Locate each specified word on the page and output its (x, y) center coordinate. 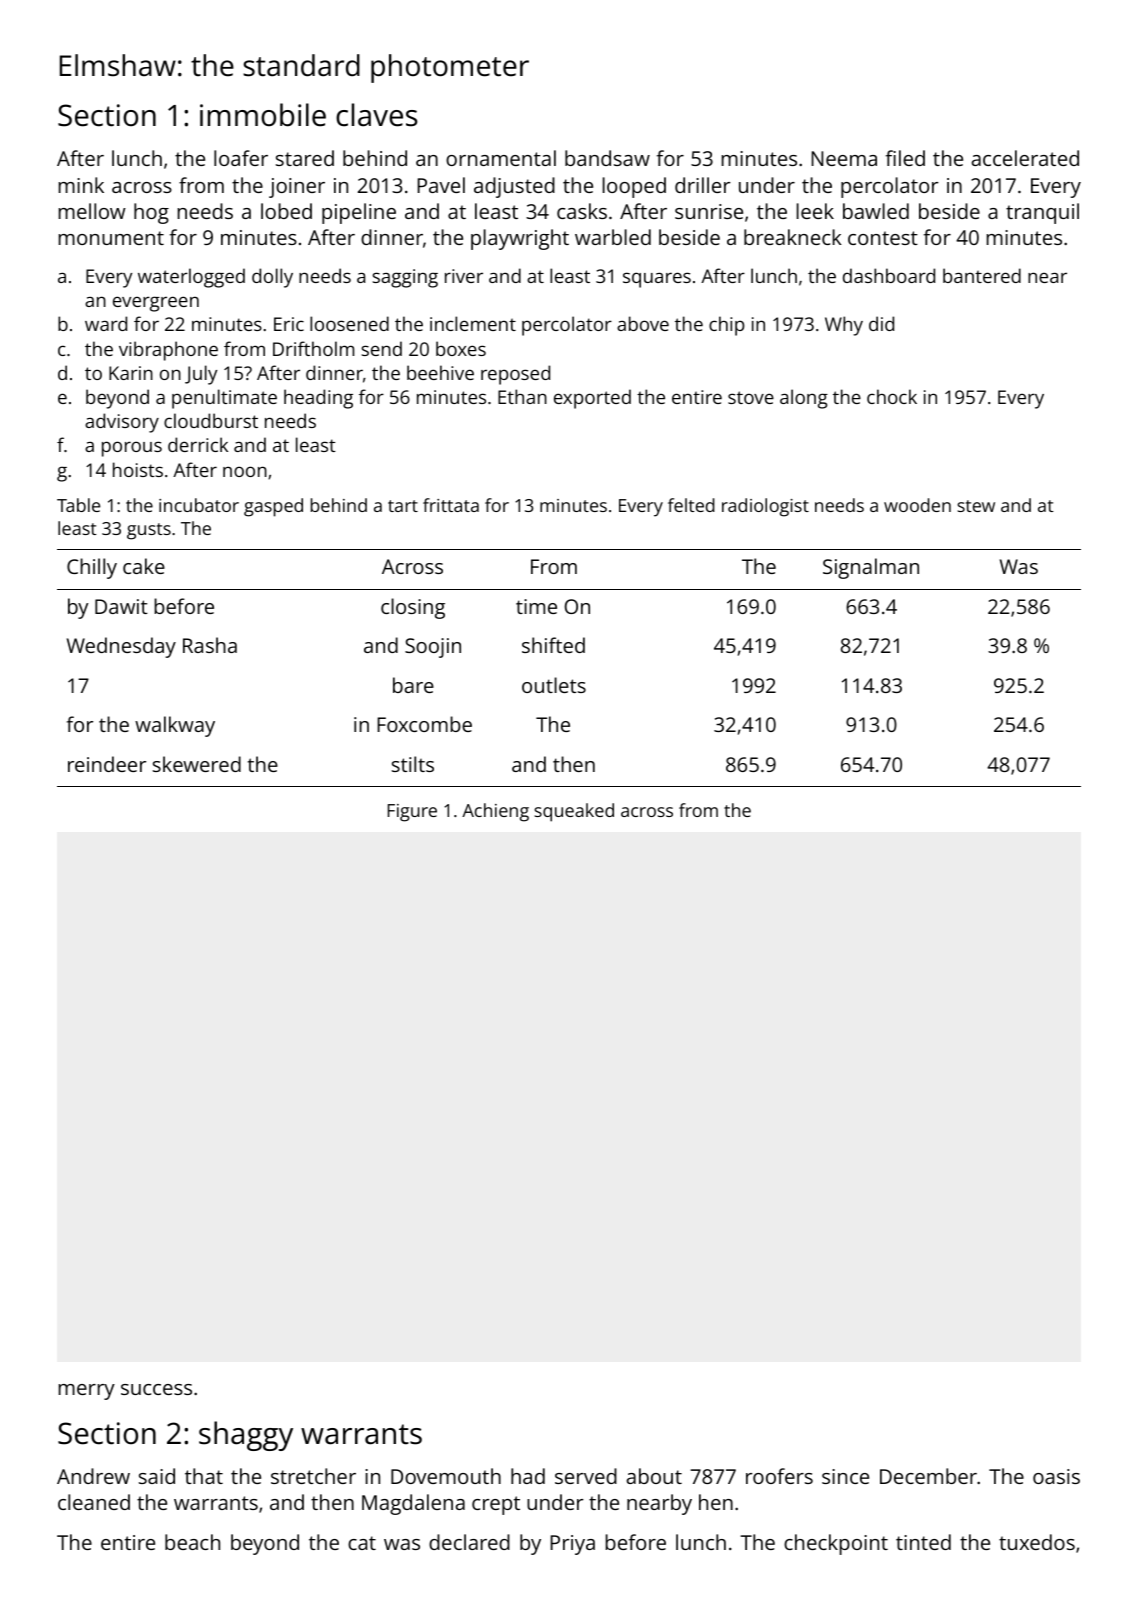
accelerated (1025, 158)
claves (376, 115)
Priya (572, 1545)
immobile (263, 115)
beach (192, 1542)
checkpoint (836, 1544)
